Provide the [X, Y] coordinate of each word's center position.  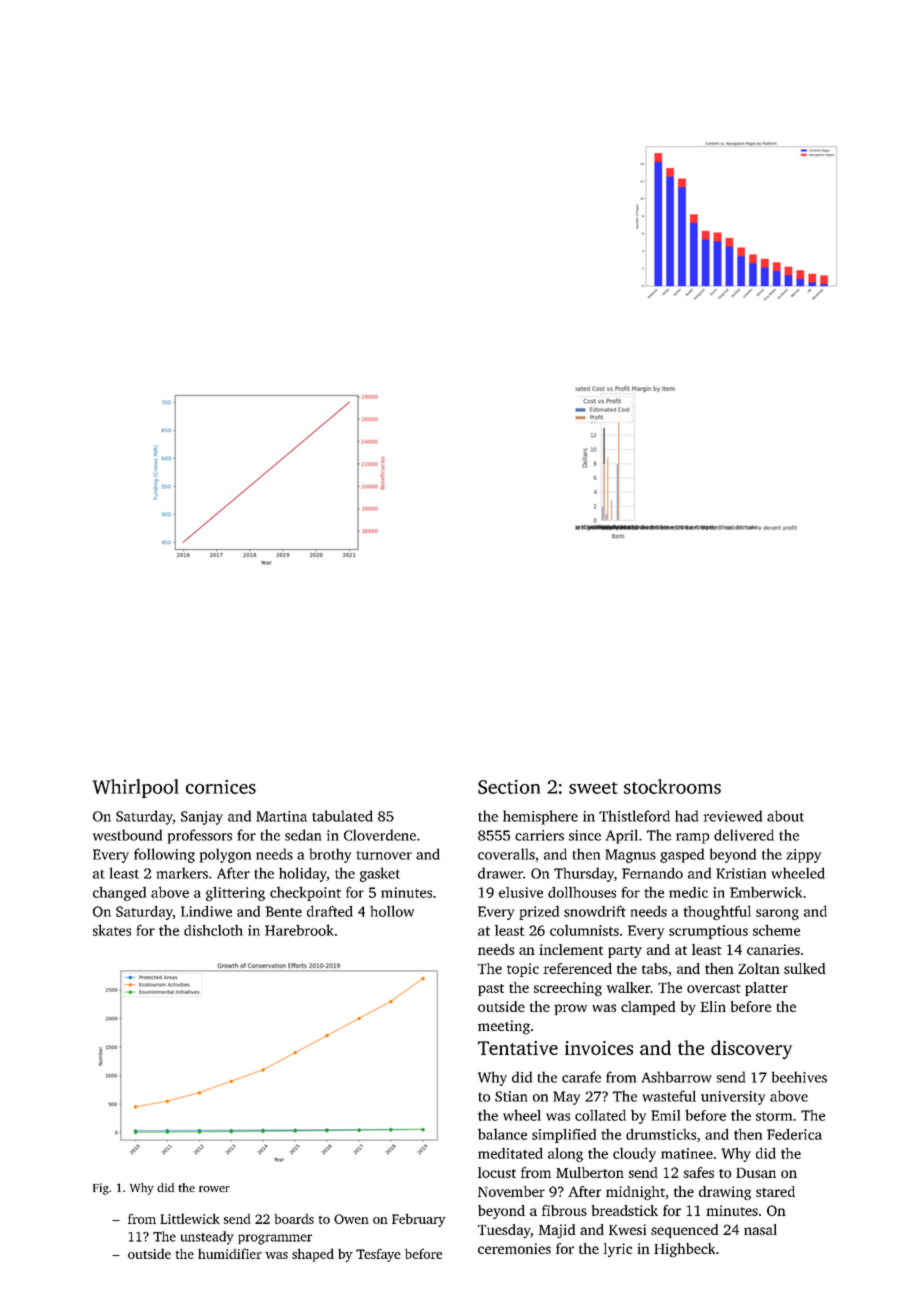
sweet [593, 788]
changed [119, 893]
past [491, 990]
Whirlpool [135, 788]
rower [214, 1189]
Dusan [756, 1173]
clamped [648, 1008]
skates [112, 930]
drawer [500, 873]
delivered [744, 835]
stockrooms [672, 786]
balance [502, 1134]
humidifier [230, 1253]
